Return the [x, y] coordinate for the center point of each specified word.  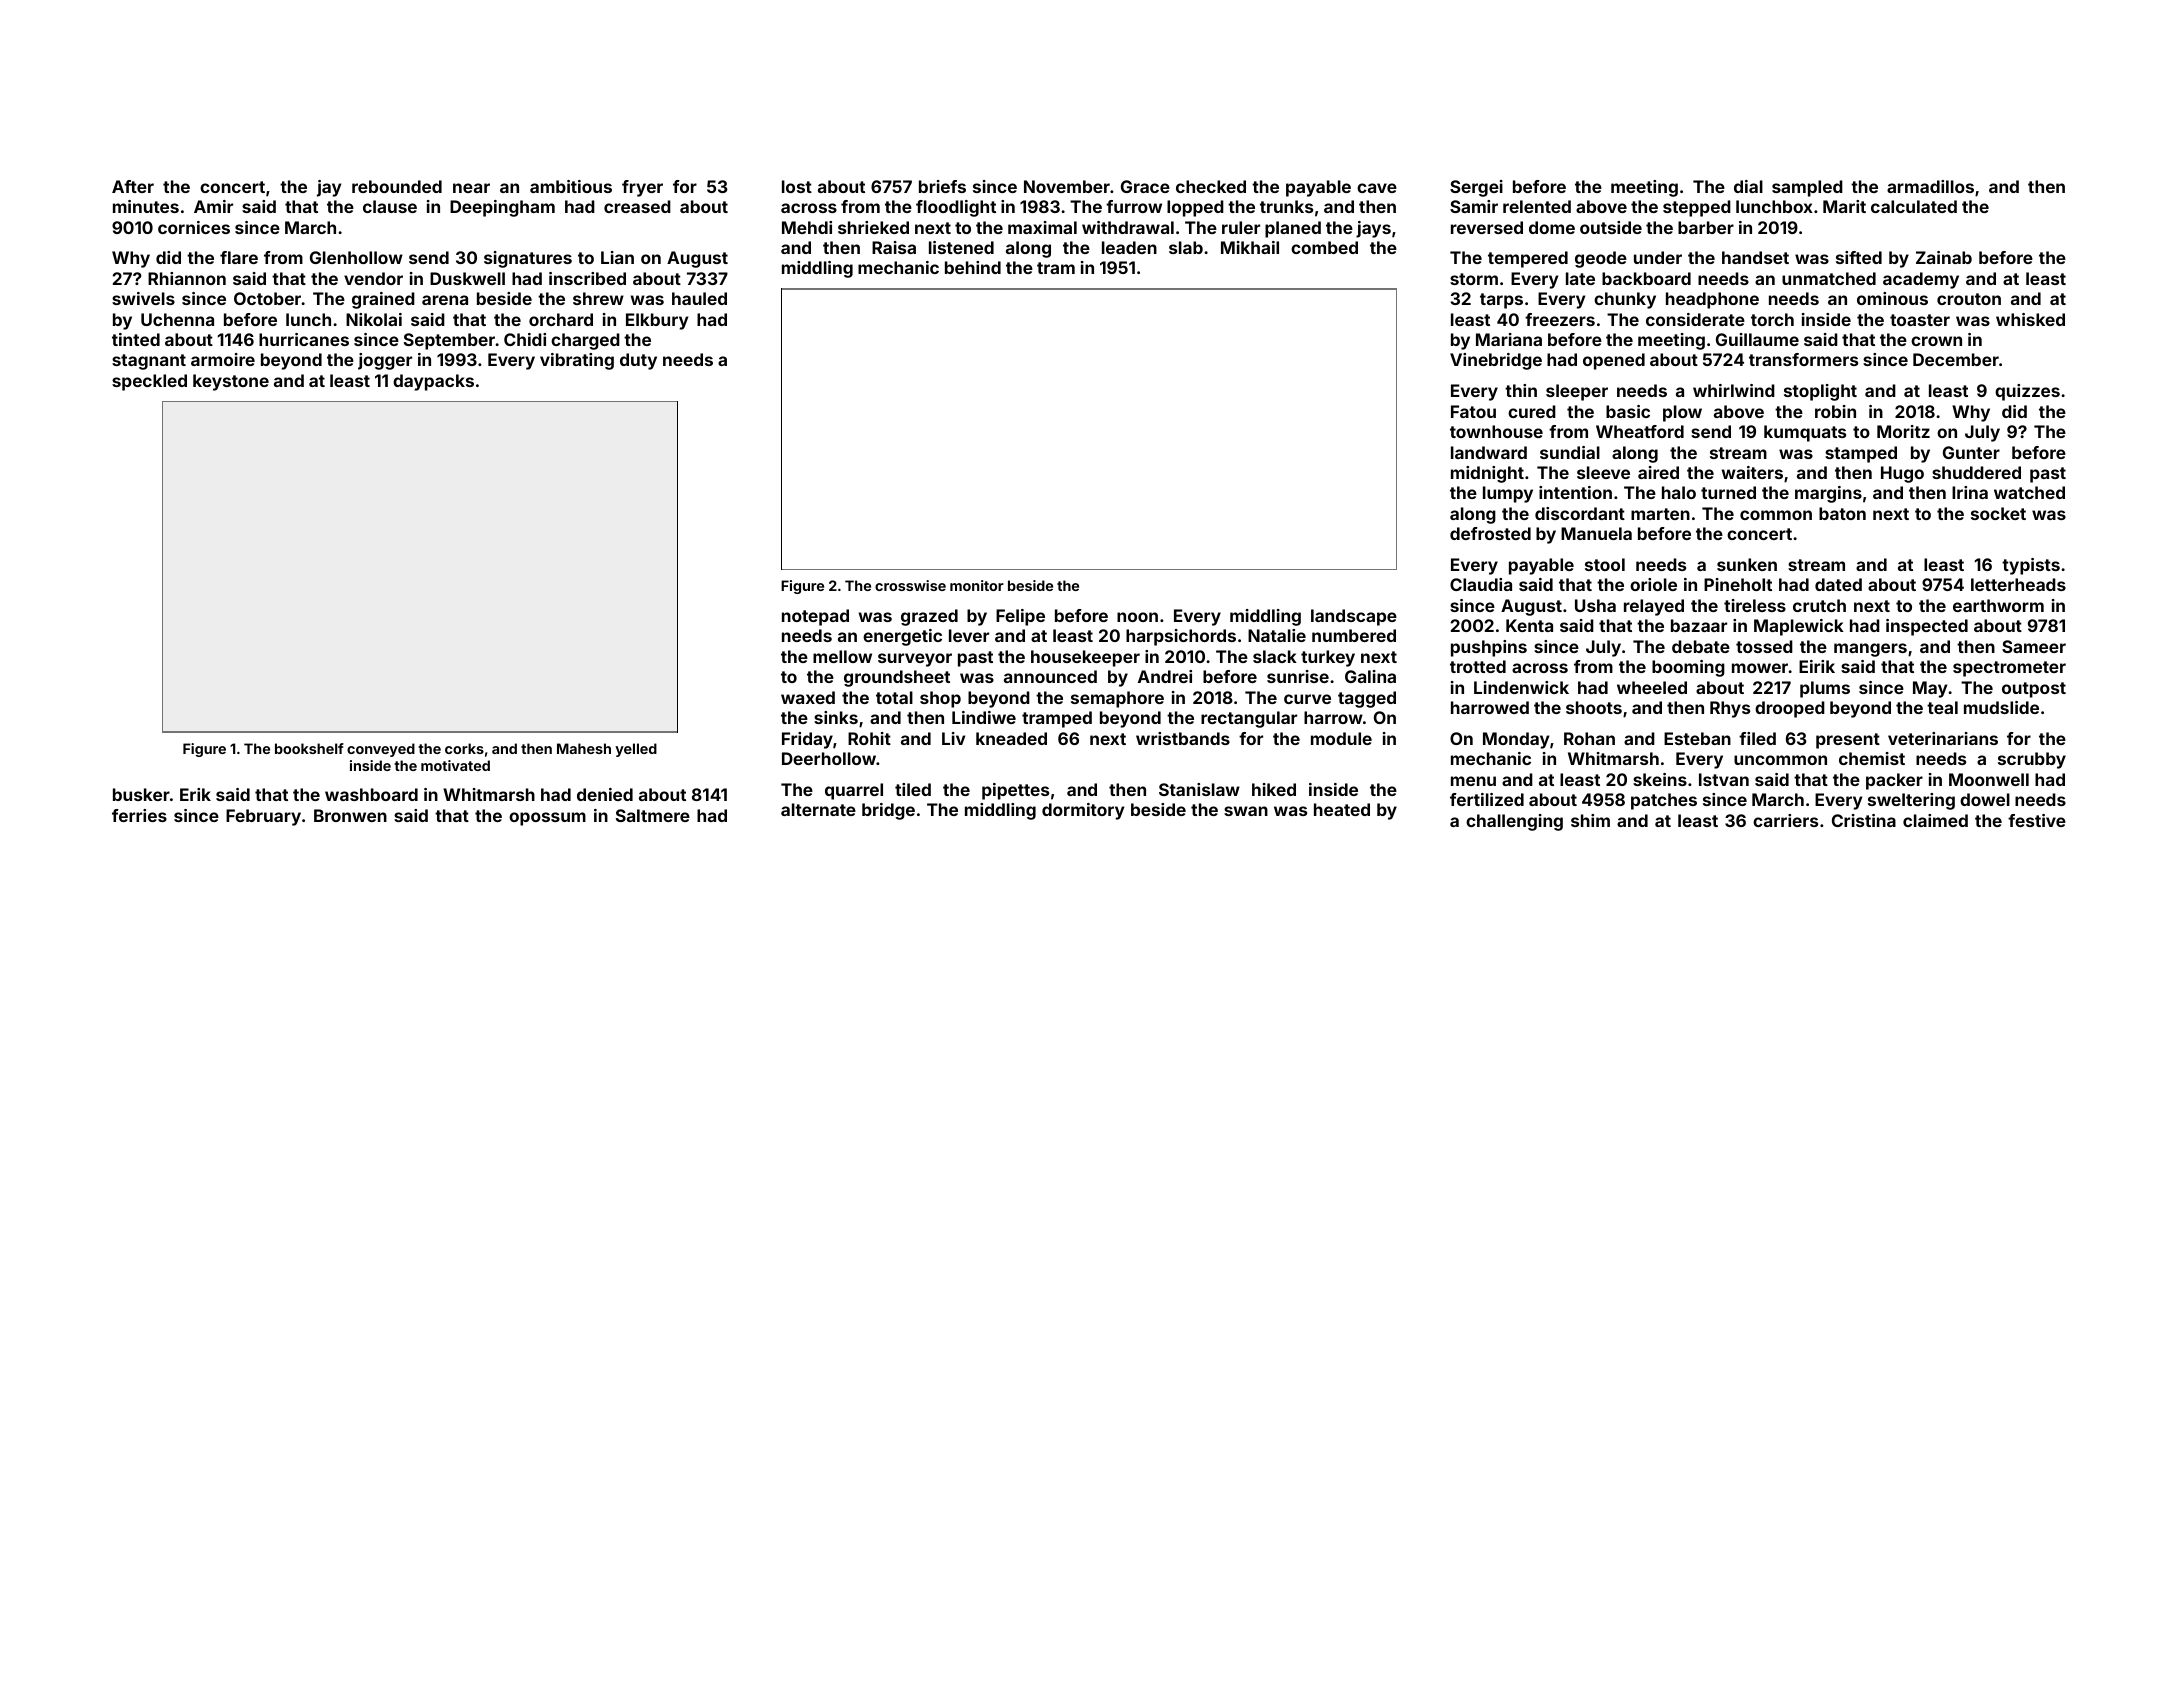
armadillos [1930, 186]
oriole [1653, 584]
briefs [942, 186]
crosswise [910, 585]
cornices [194, 227]
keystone [231, 382]
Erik [195, 794]
